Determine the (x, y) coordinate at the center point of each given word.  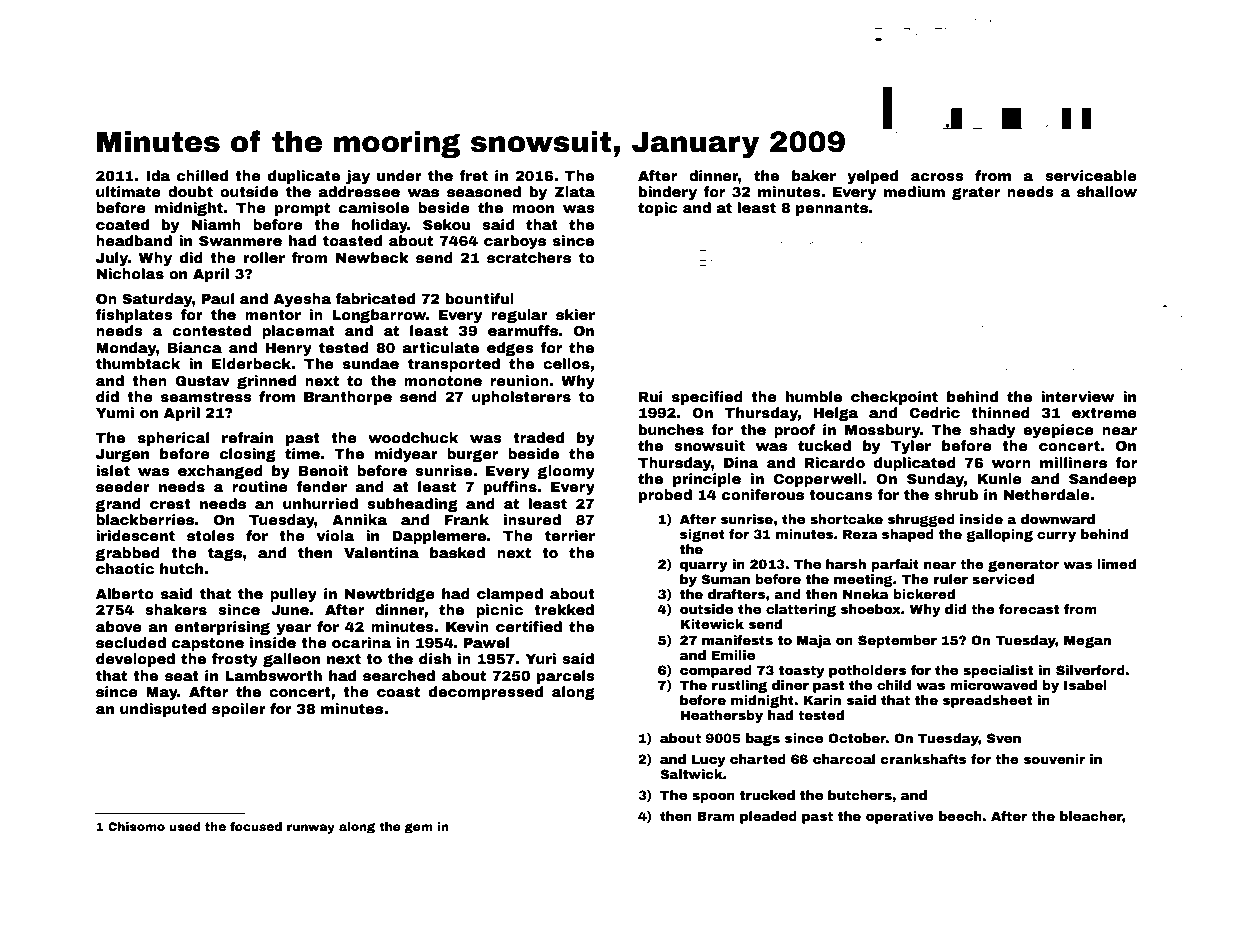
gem (419, 828)
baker (814, 175)
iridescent (135, 535)
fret (473, 175)
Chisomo (136, 826)
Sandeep (1103, 480)
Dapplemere (439, 537)
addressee (359, 191)
